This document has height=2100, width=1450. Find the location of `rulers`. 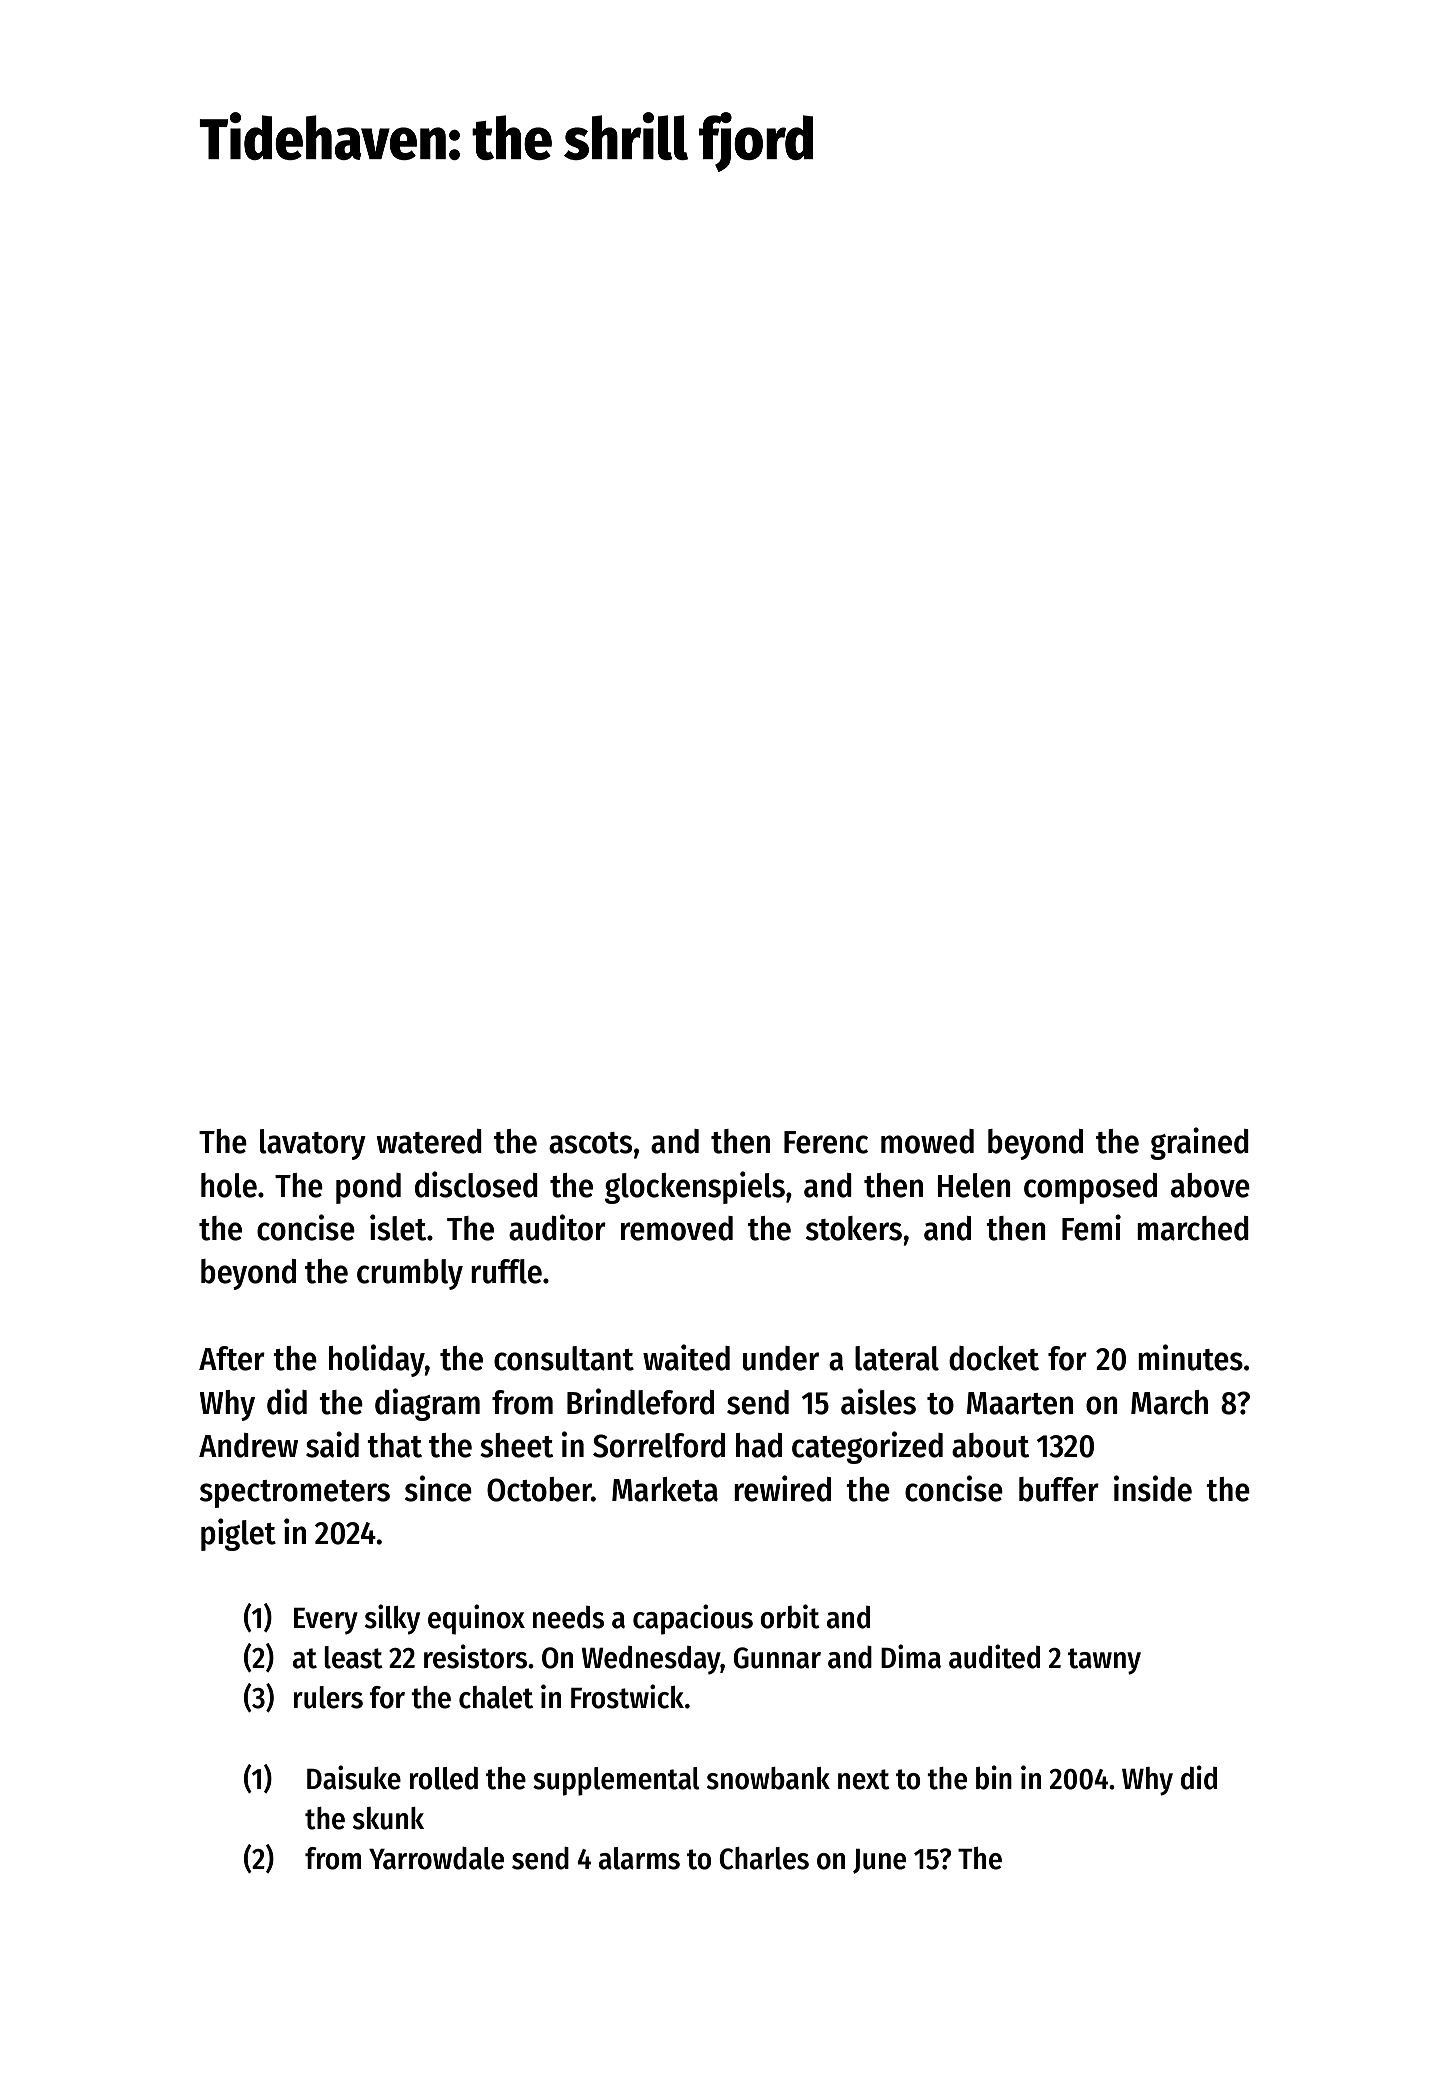

rulers is located at coordinates (328, 1697).
